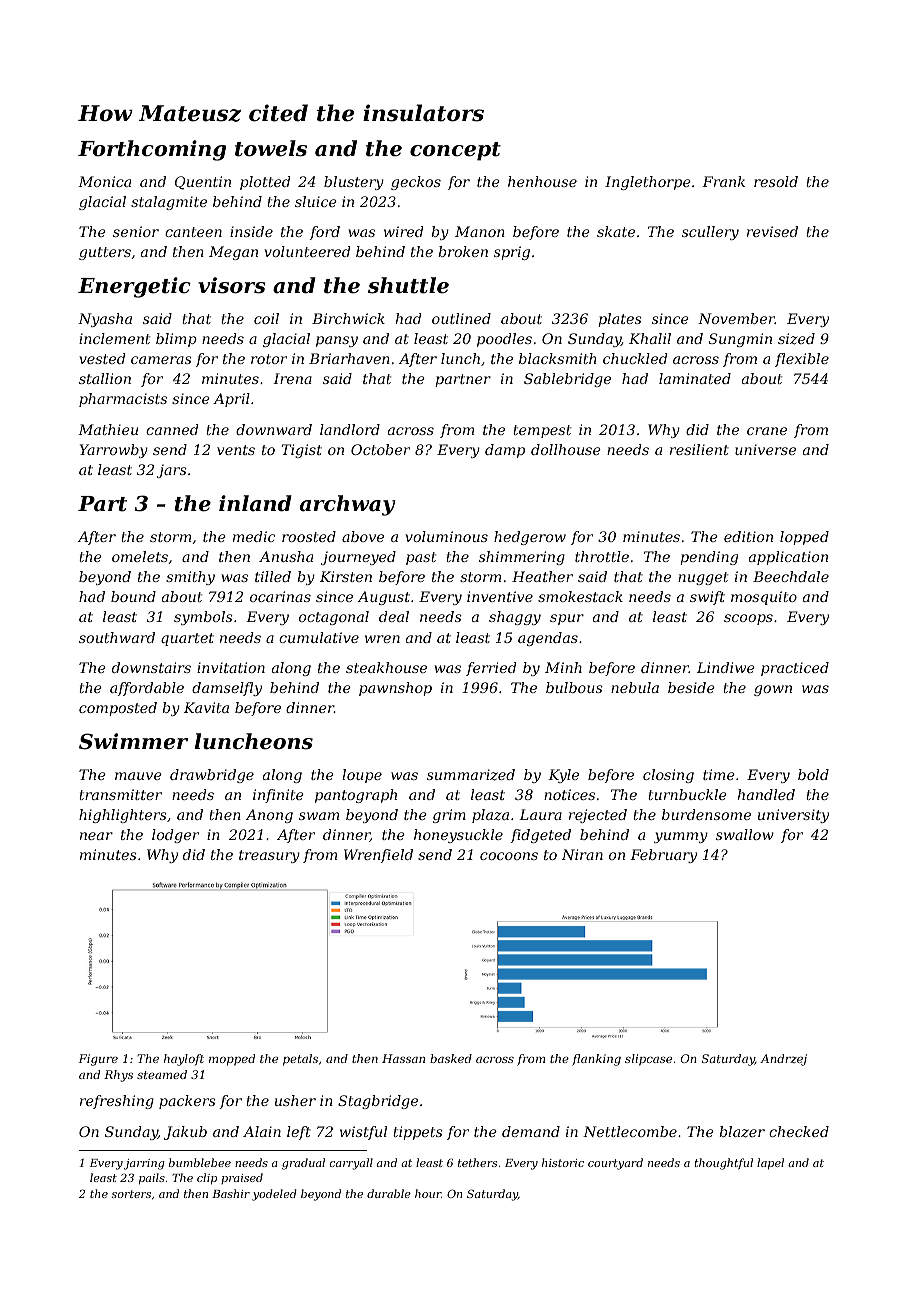 This image has width=908, height=1316. What do you see at coordinates (776, 181) in the image?
I see `resold` at bounding box center [776, 181].
